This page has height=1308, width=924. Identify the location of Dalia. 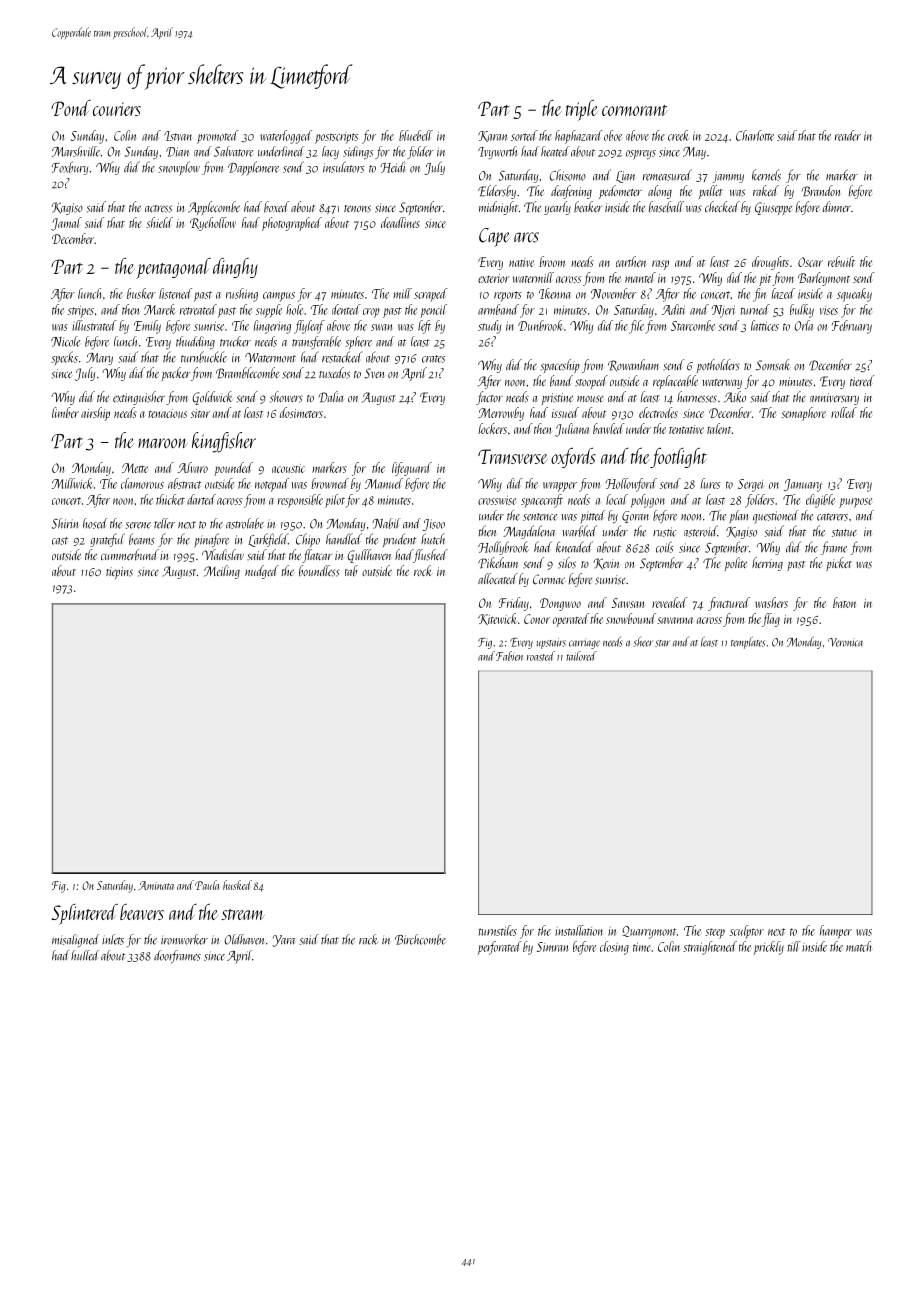
(331, 397).
